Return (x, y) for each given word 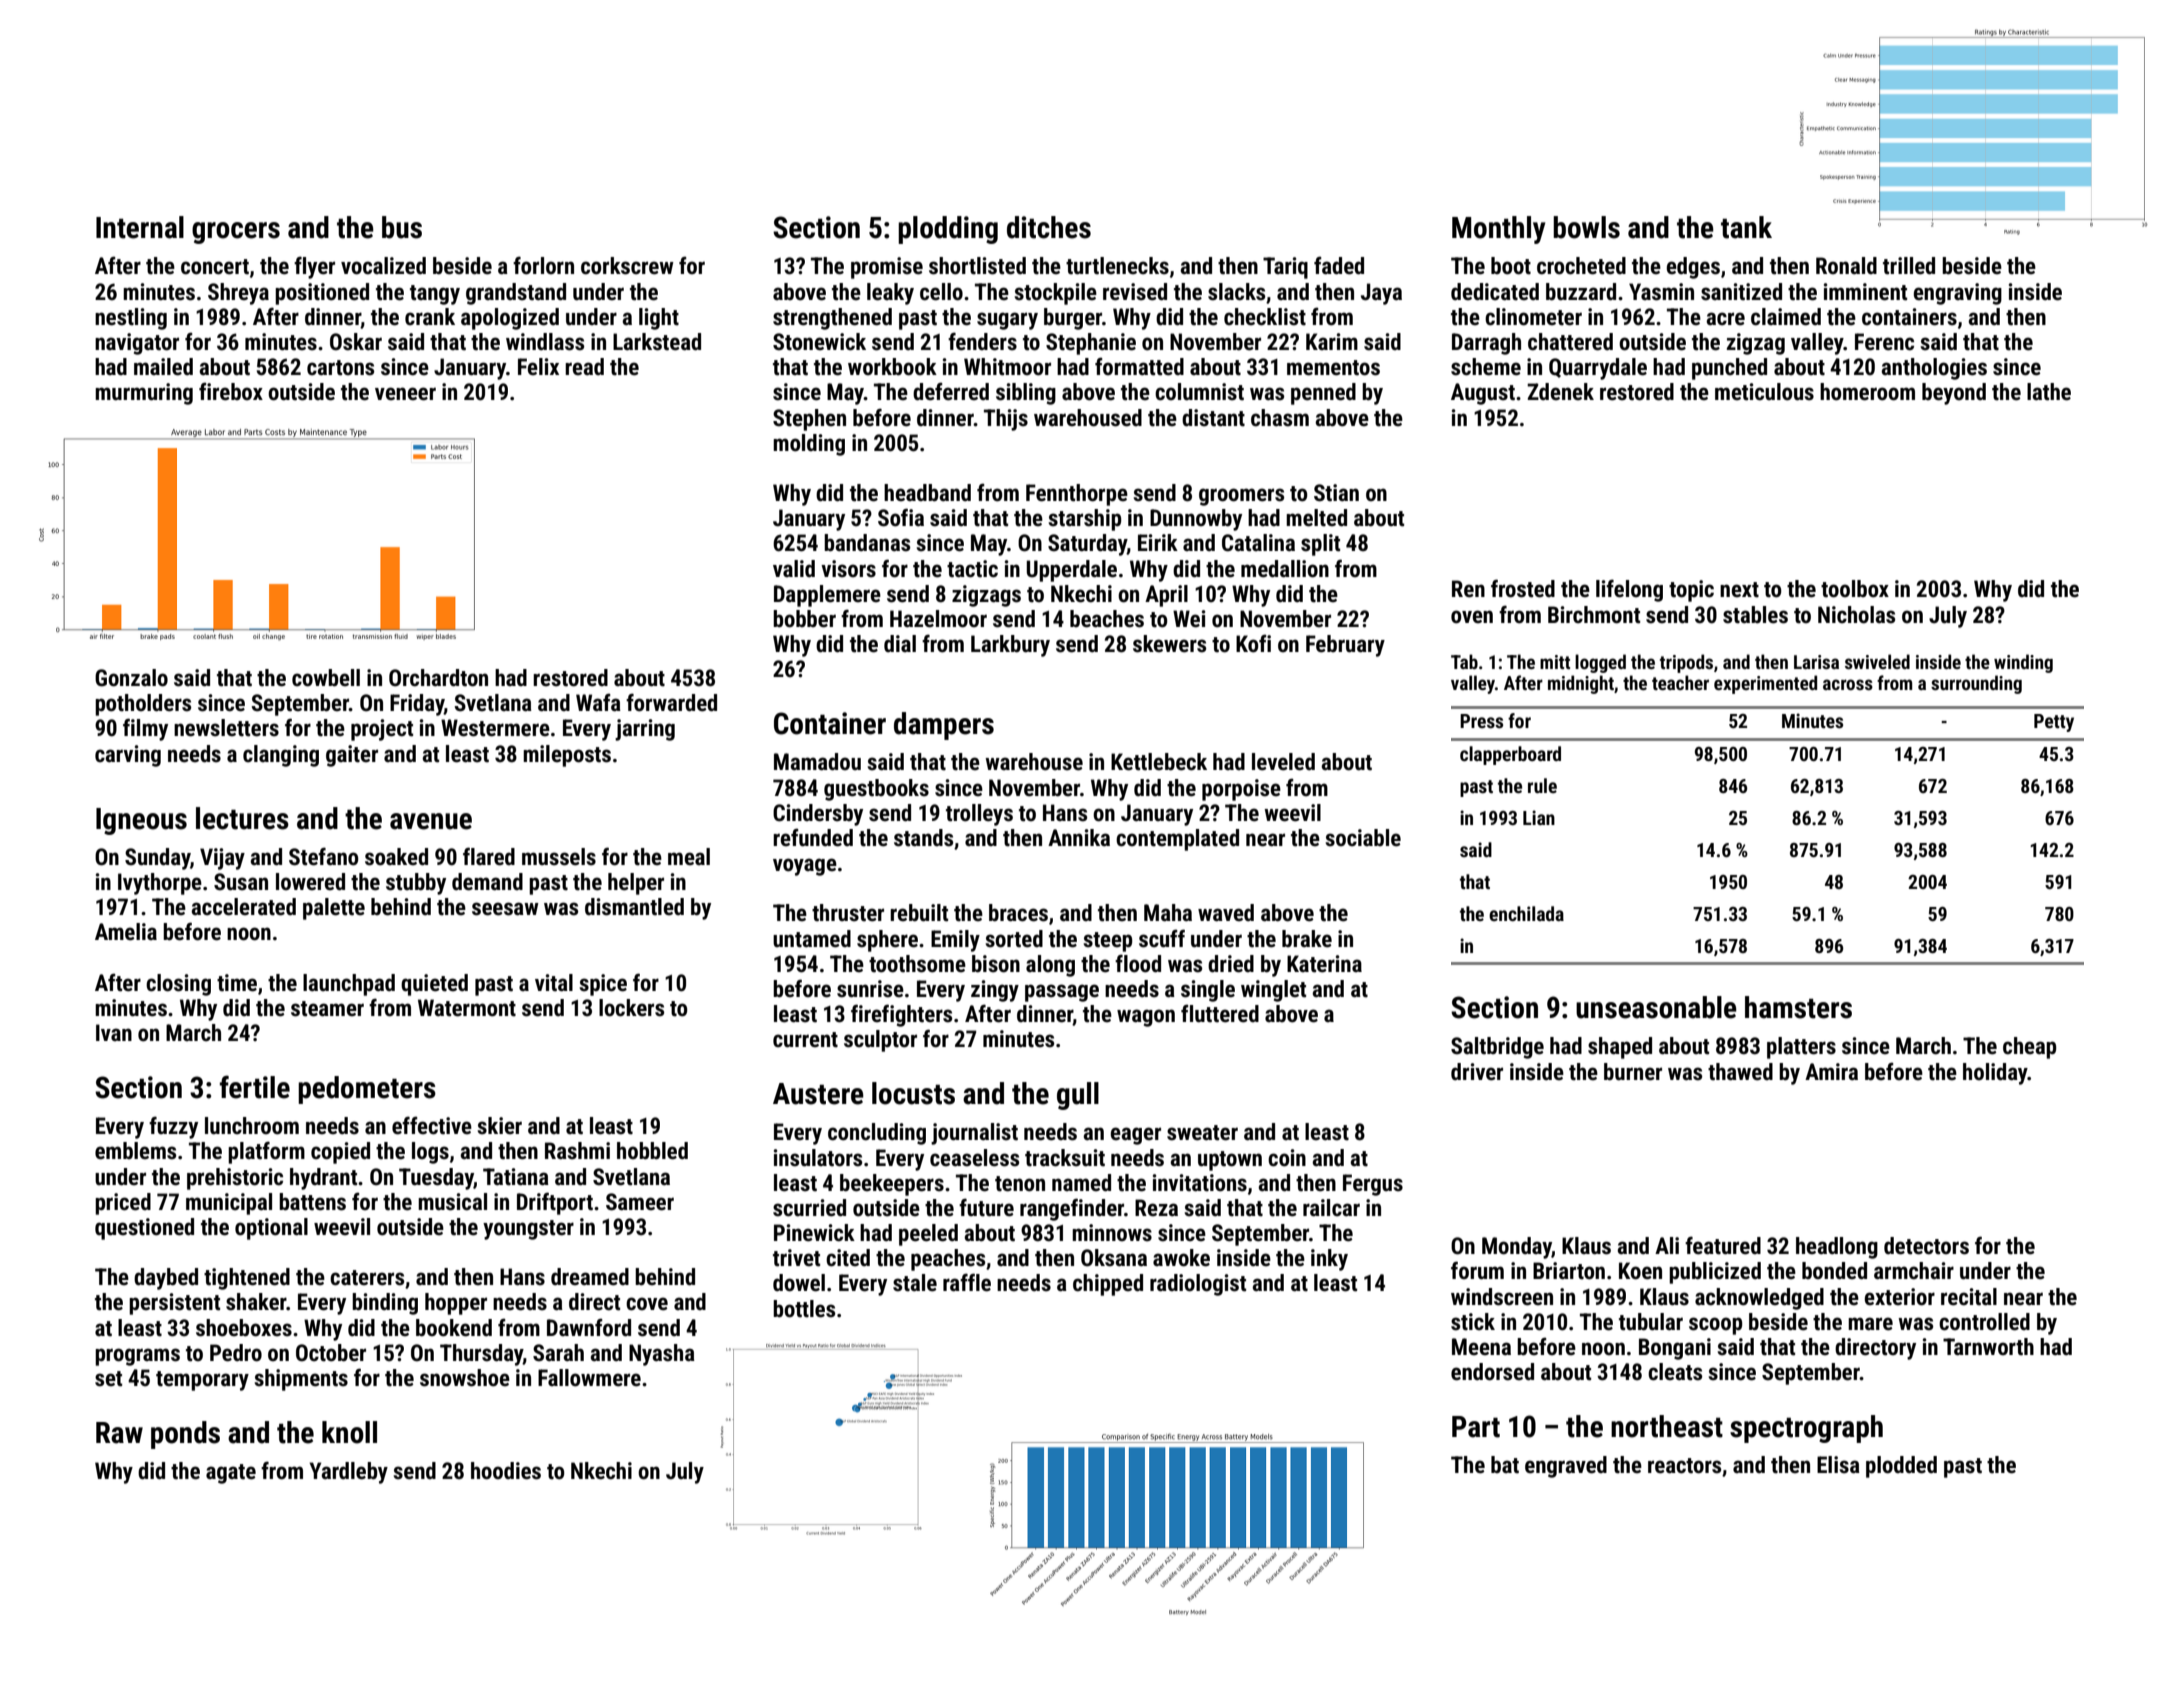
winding (2023, 663)
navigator (137, 344)
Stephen (809, 420)
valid (794, 568)
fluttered (1220, 1013)
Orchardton (438, 678)
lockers (631, 1008)
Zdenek (1560, 392)
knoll (349, 1432)
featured (1723, 1245)
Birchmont (1594, 615)
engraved (1566, 1467)
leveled (1283, 762)
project (382, 730)
